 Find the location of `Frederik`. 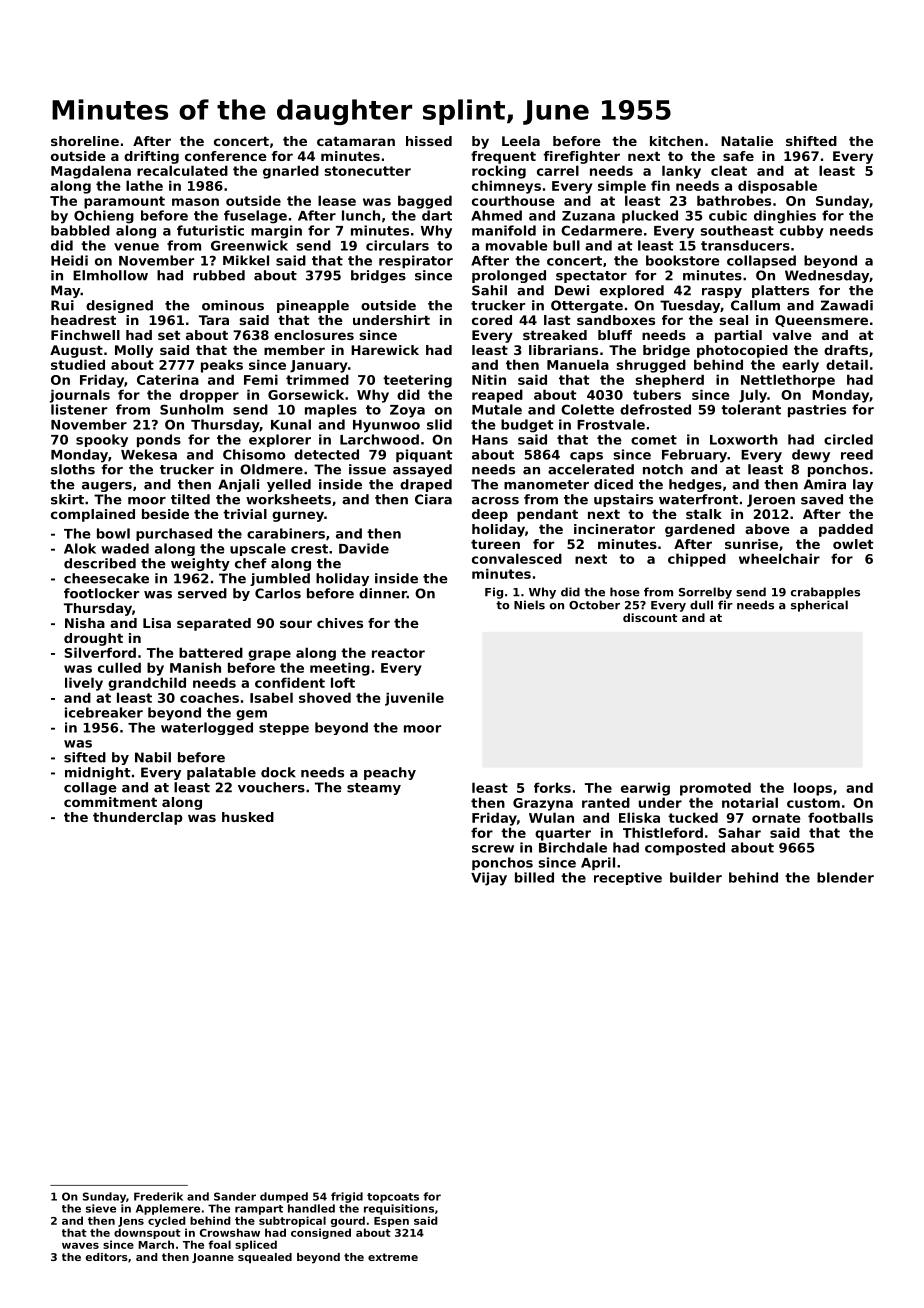

Frederik is located at coordinates (158, 1196).
